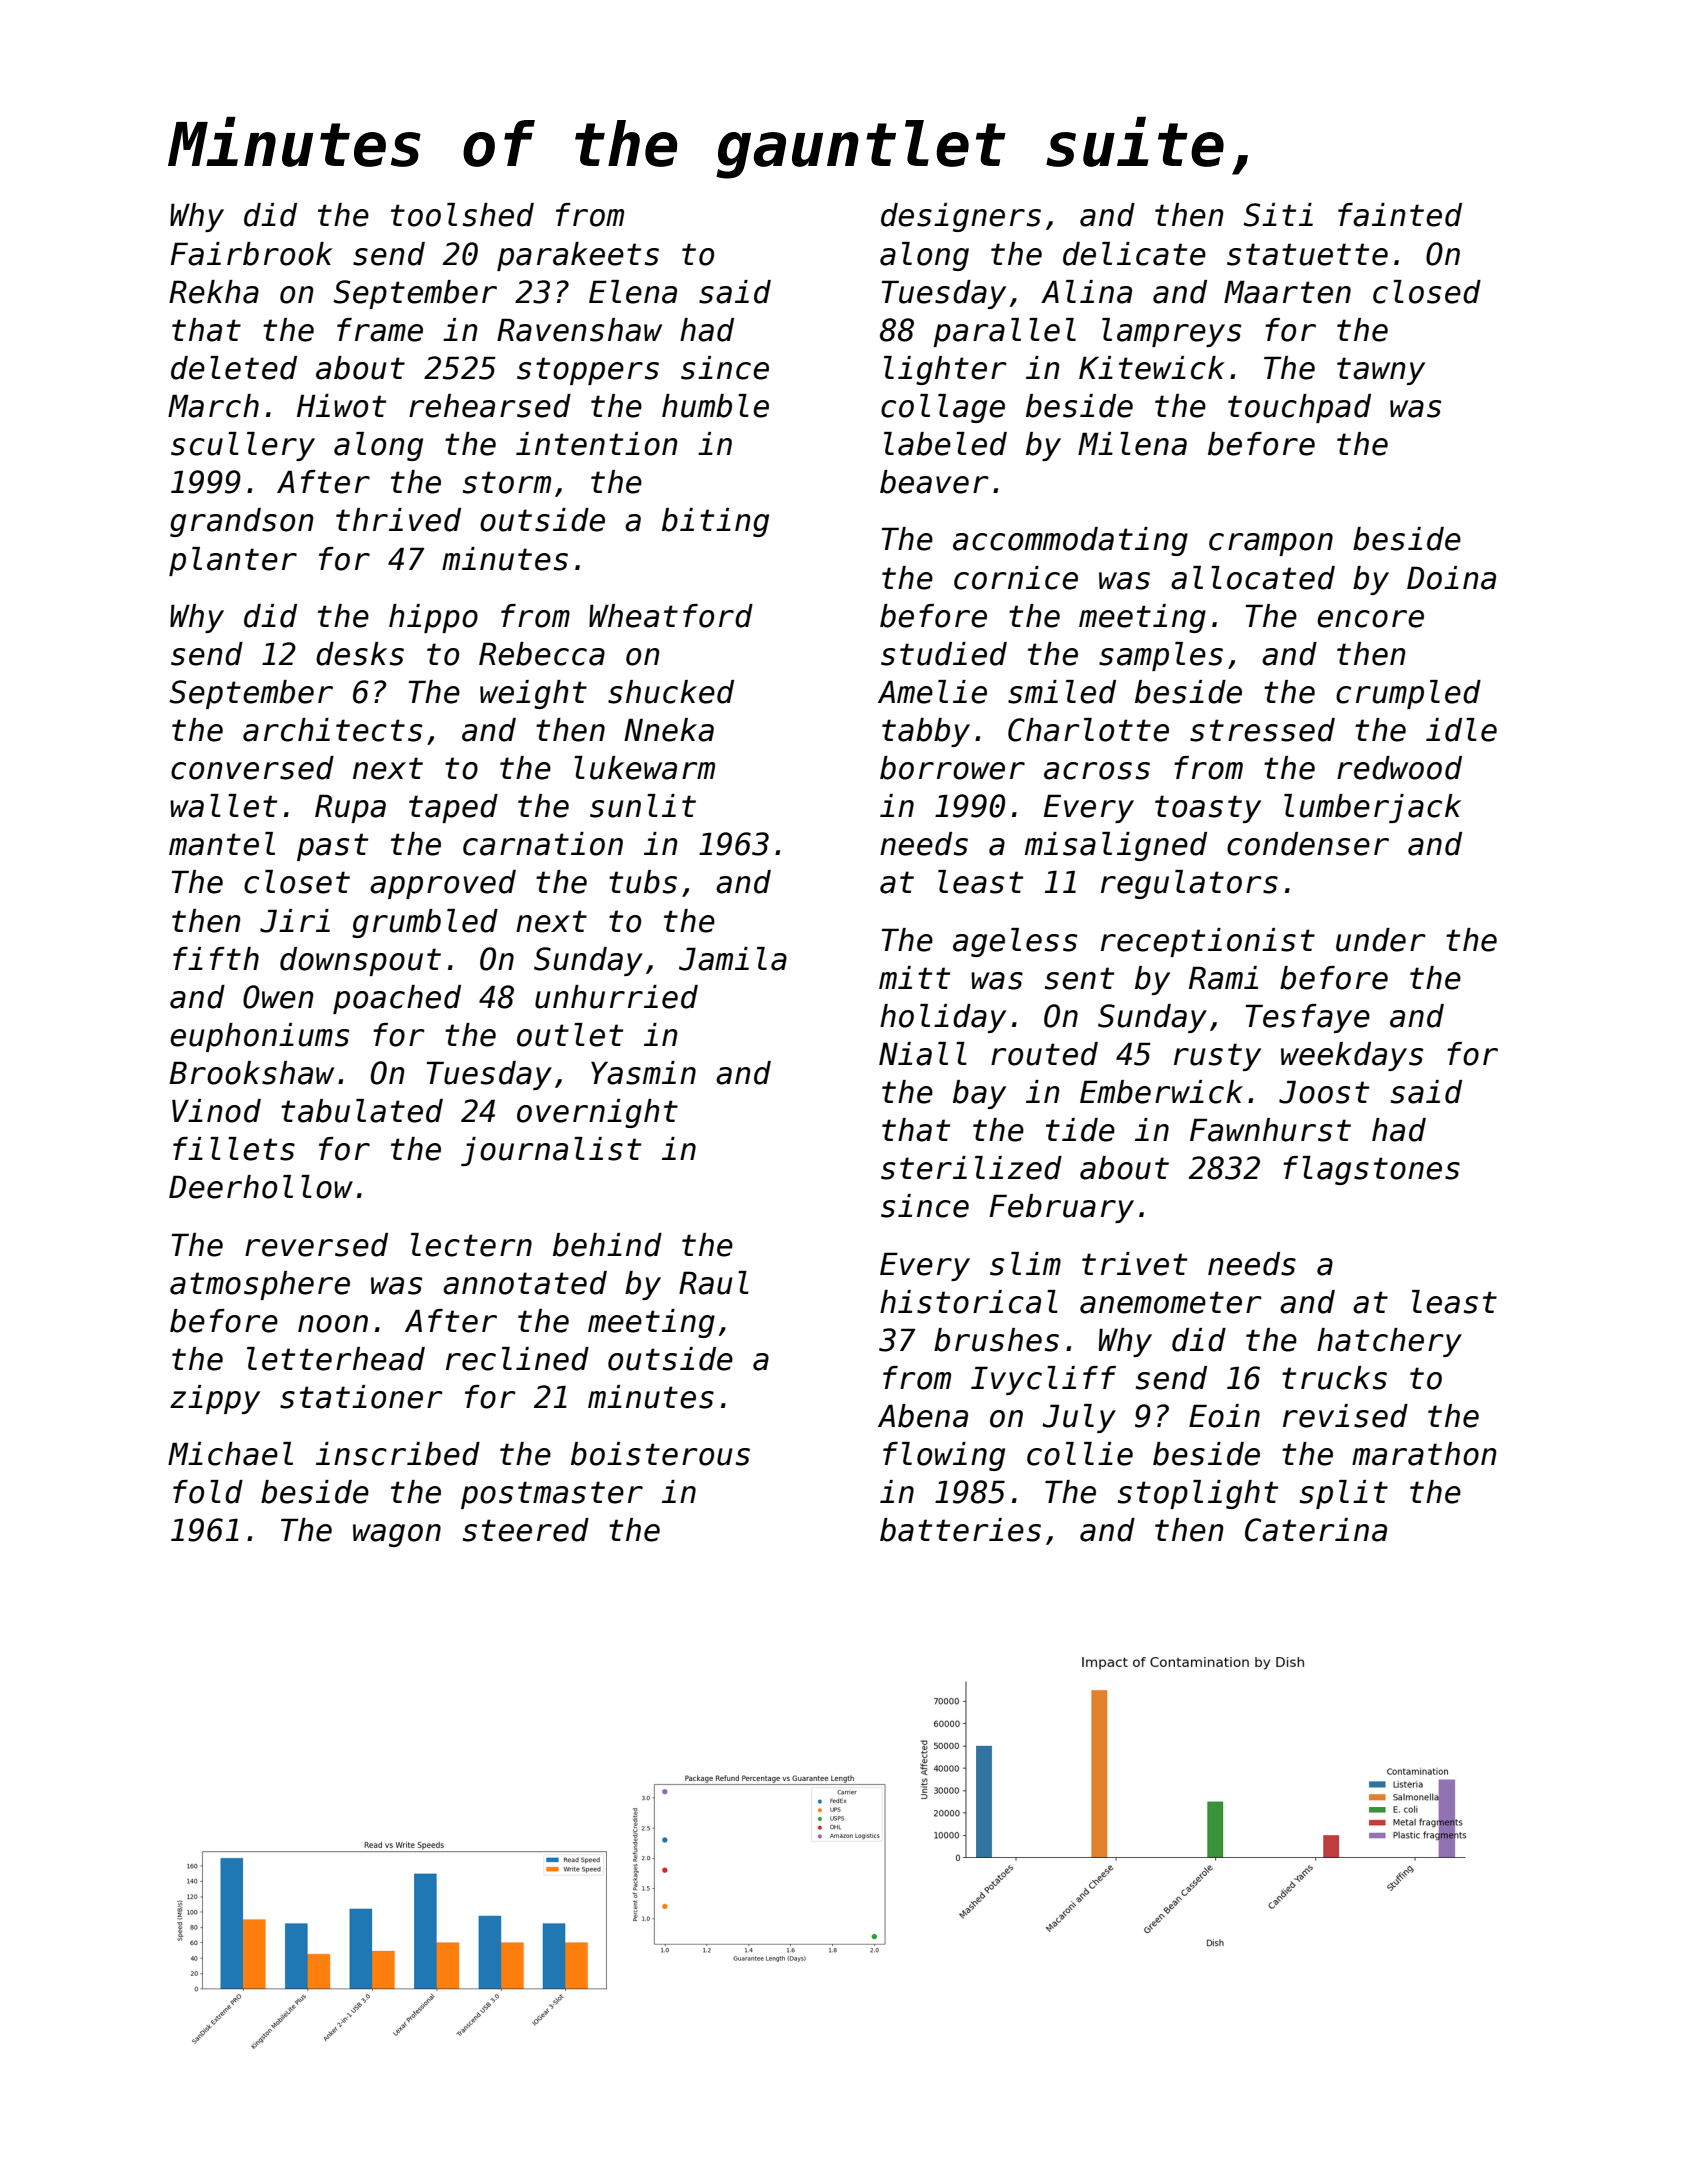 Image resolution: width=1683 pixels, height=2178 pixels. I want to click on batteries, so click(960, 1530).
